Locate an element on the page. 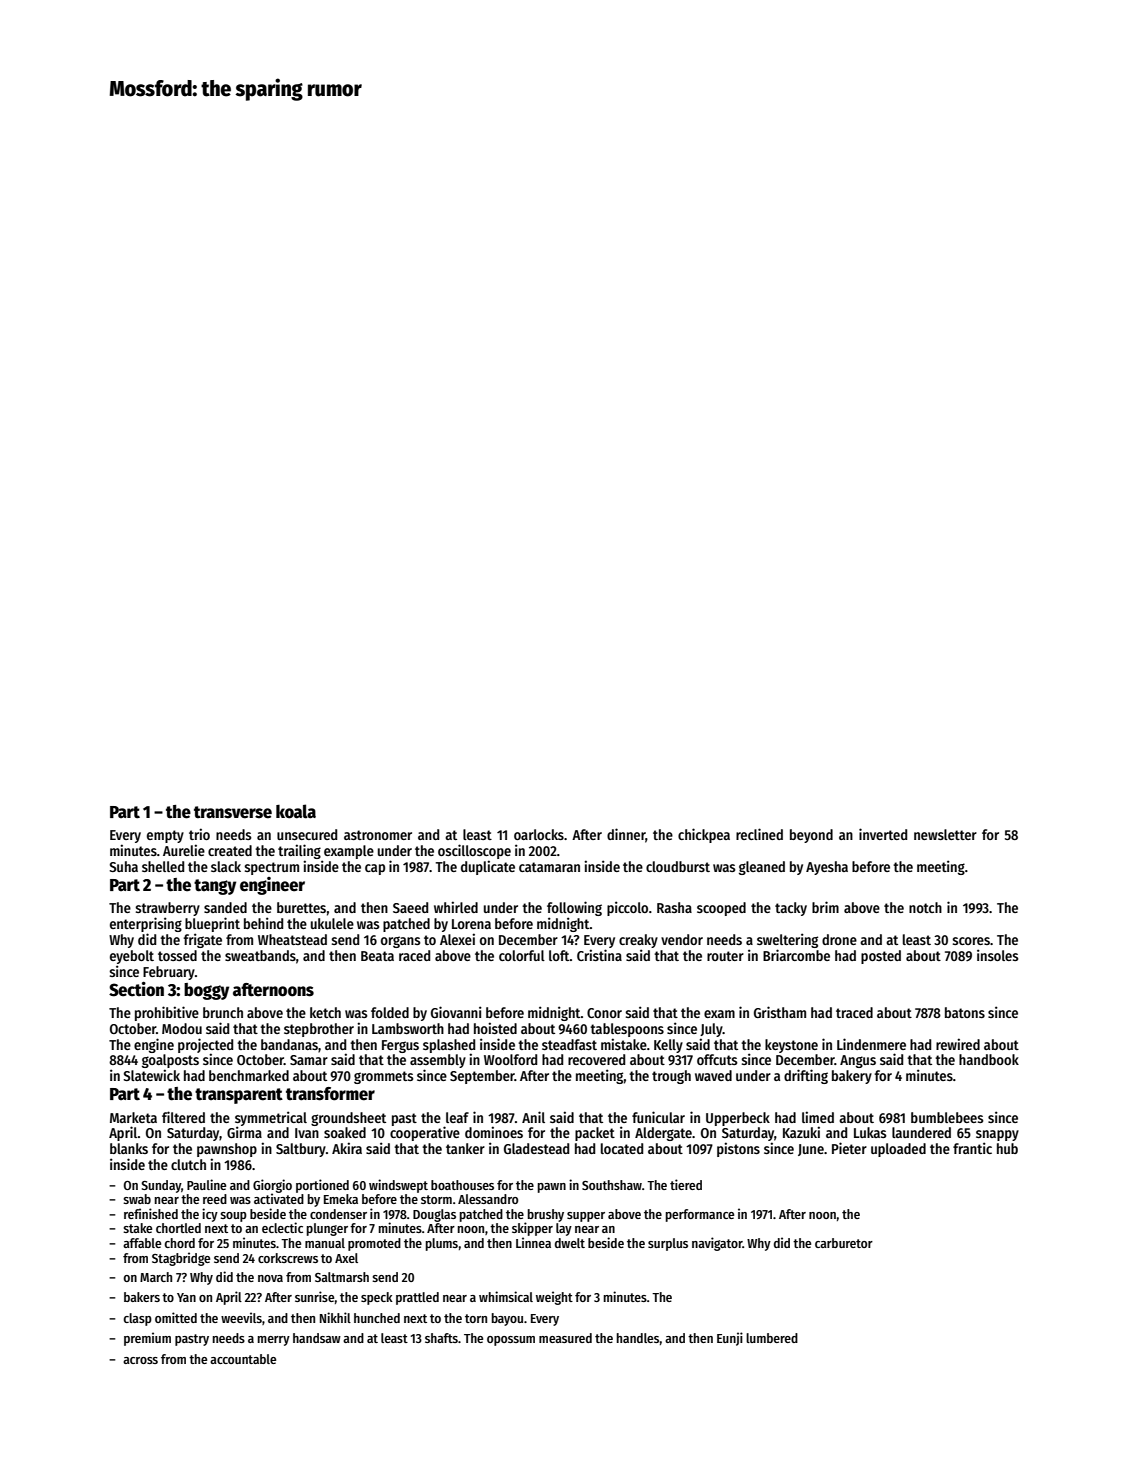 The height and width of the document is (1460, 1128). opossum is located at coordinates (511, 1341).
